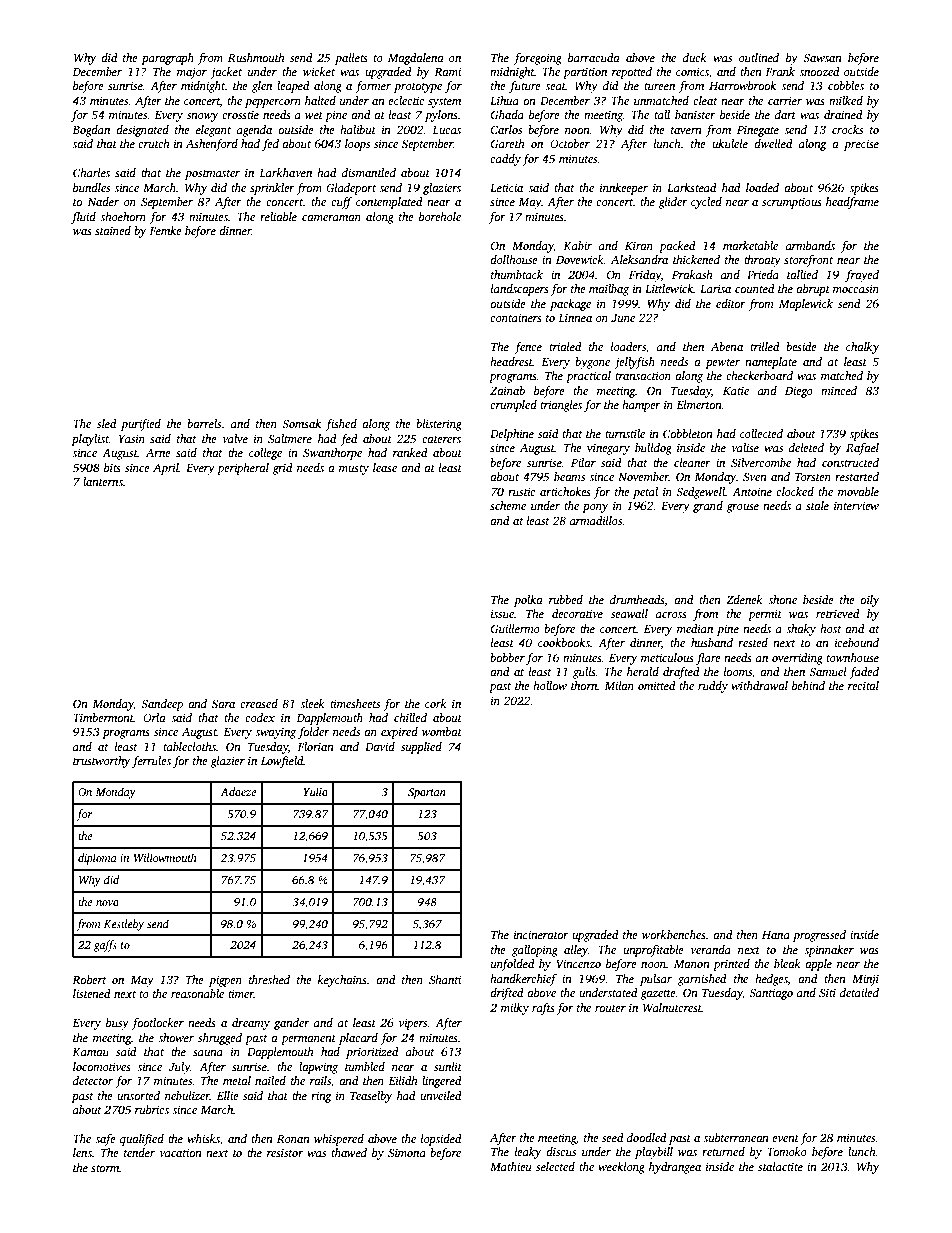 This screenshot has width=952, height=1233. Describe the element at coordinates (730, 143) in the screenshot. I see `ukulele` at that location.
